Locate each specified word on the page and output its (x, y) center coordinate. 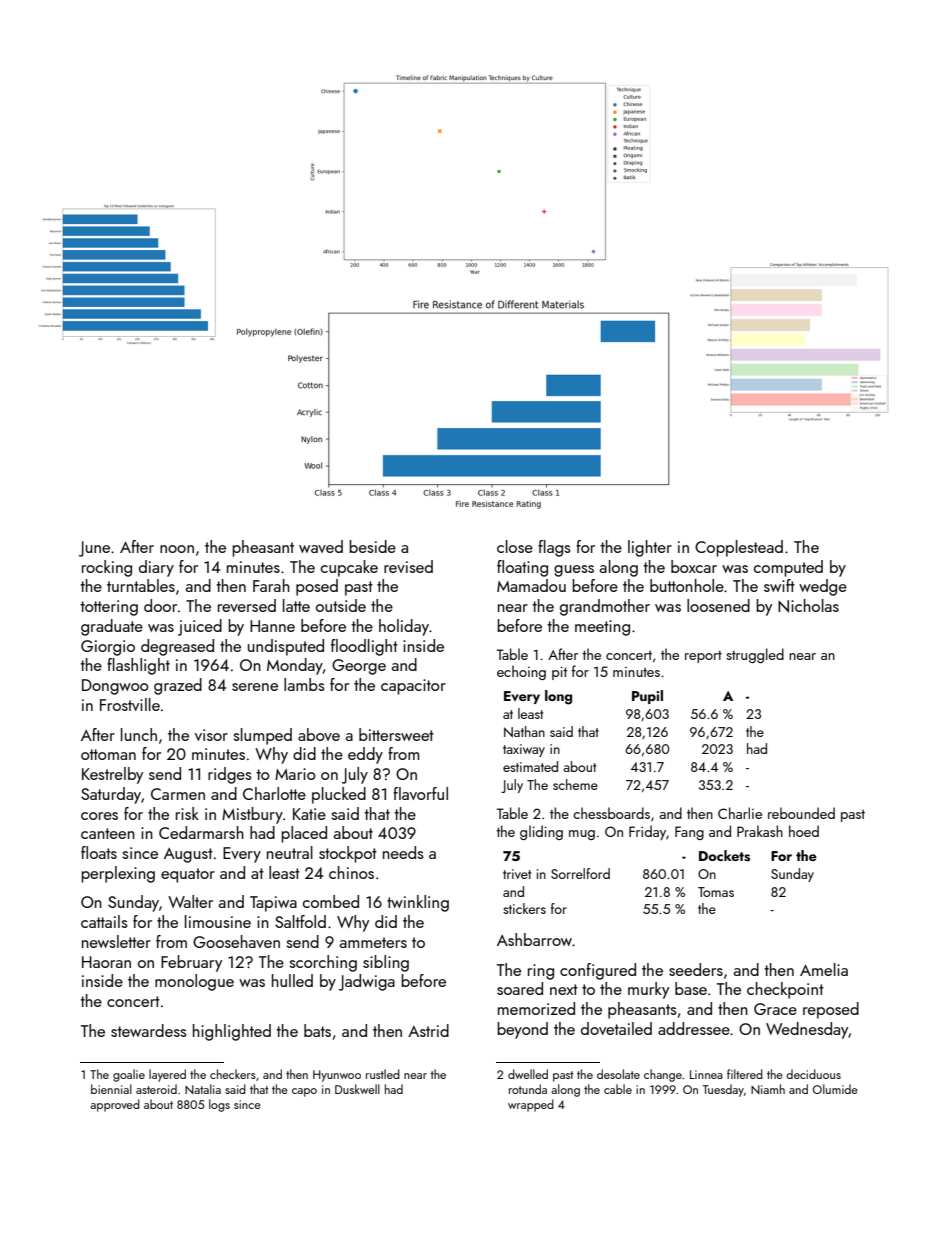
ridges (230, 775)
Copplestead (739, 548)
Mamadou (531, 585)
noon (177, 549)
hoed (804, 831)
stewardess (149, 1030)
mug (582, 835)
